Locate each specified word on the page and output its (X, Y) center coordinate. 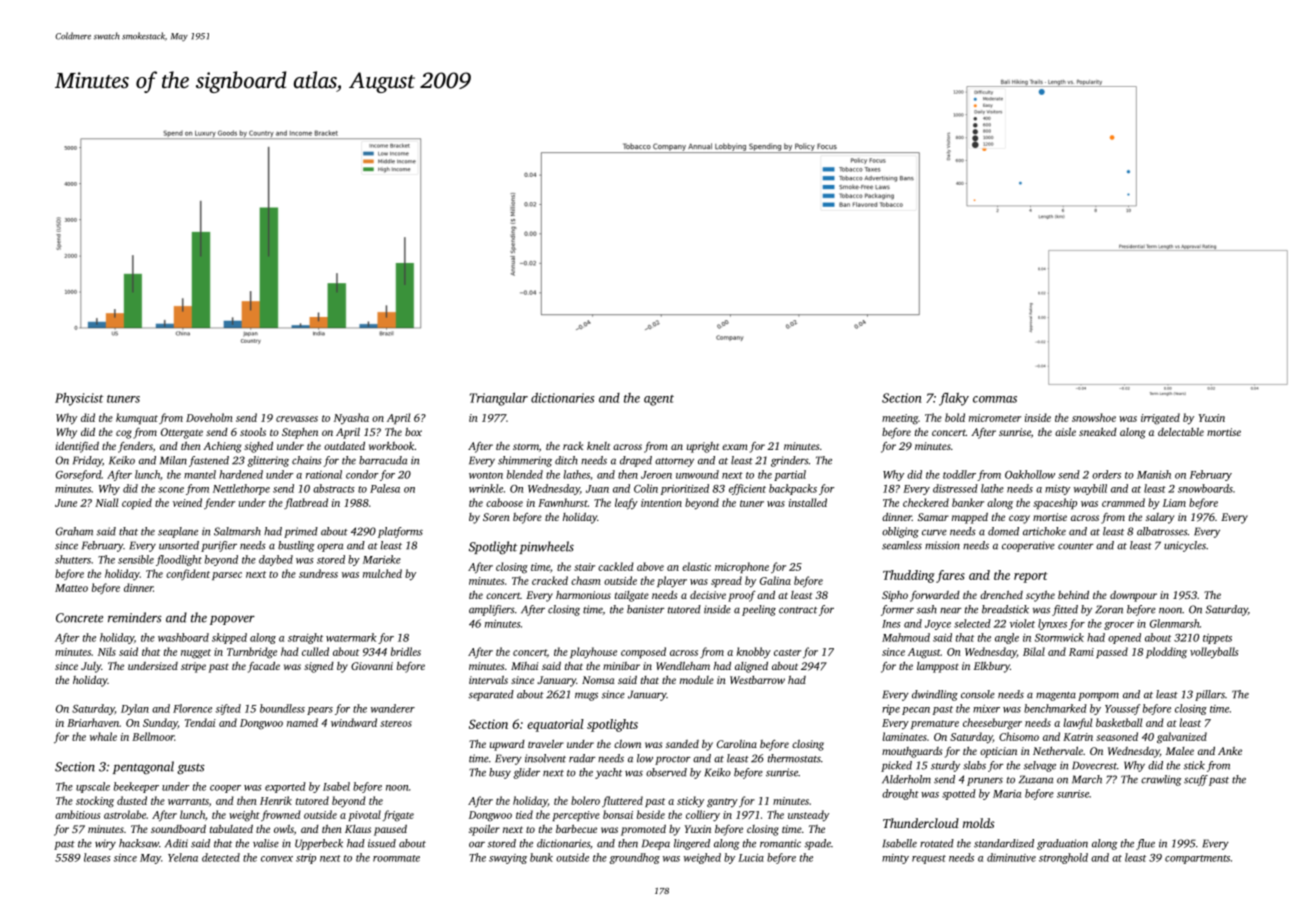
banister (646, 609)
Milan (173, 460)
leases (97, 857)
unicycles (1185, 546)
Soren (496, 517)
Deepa (656, 844)
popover (232, 620)
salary (1160, 518)
